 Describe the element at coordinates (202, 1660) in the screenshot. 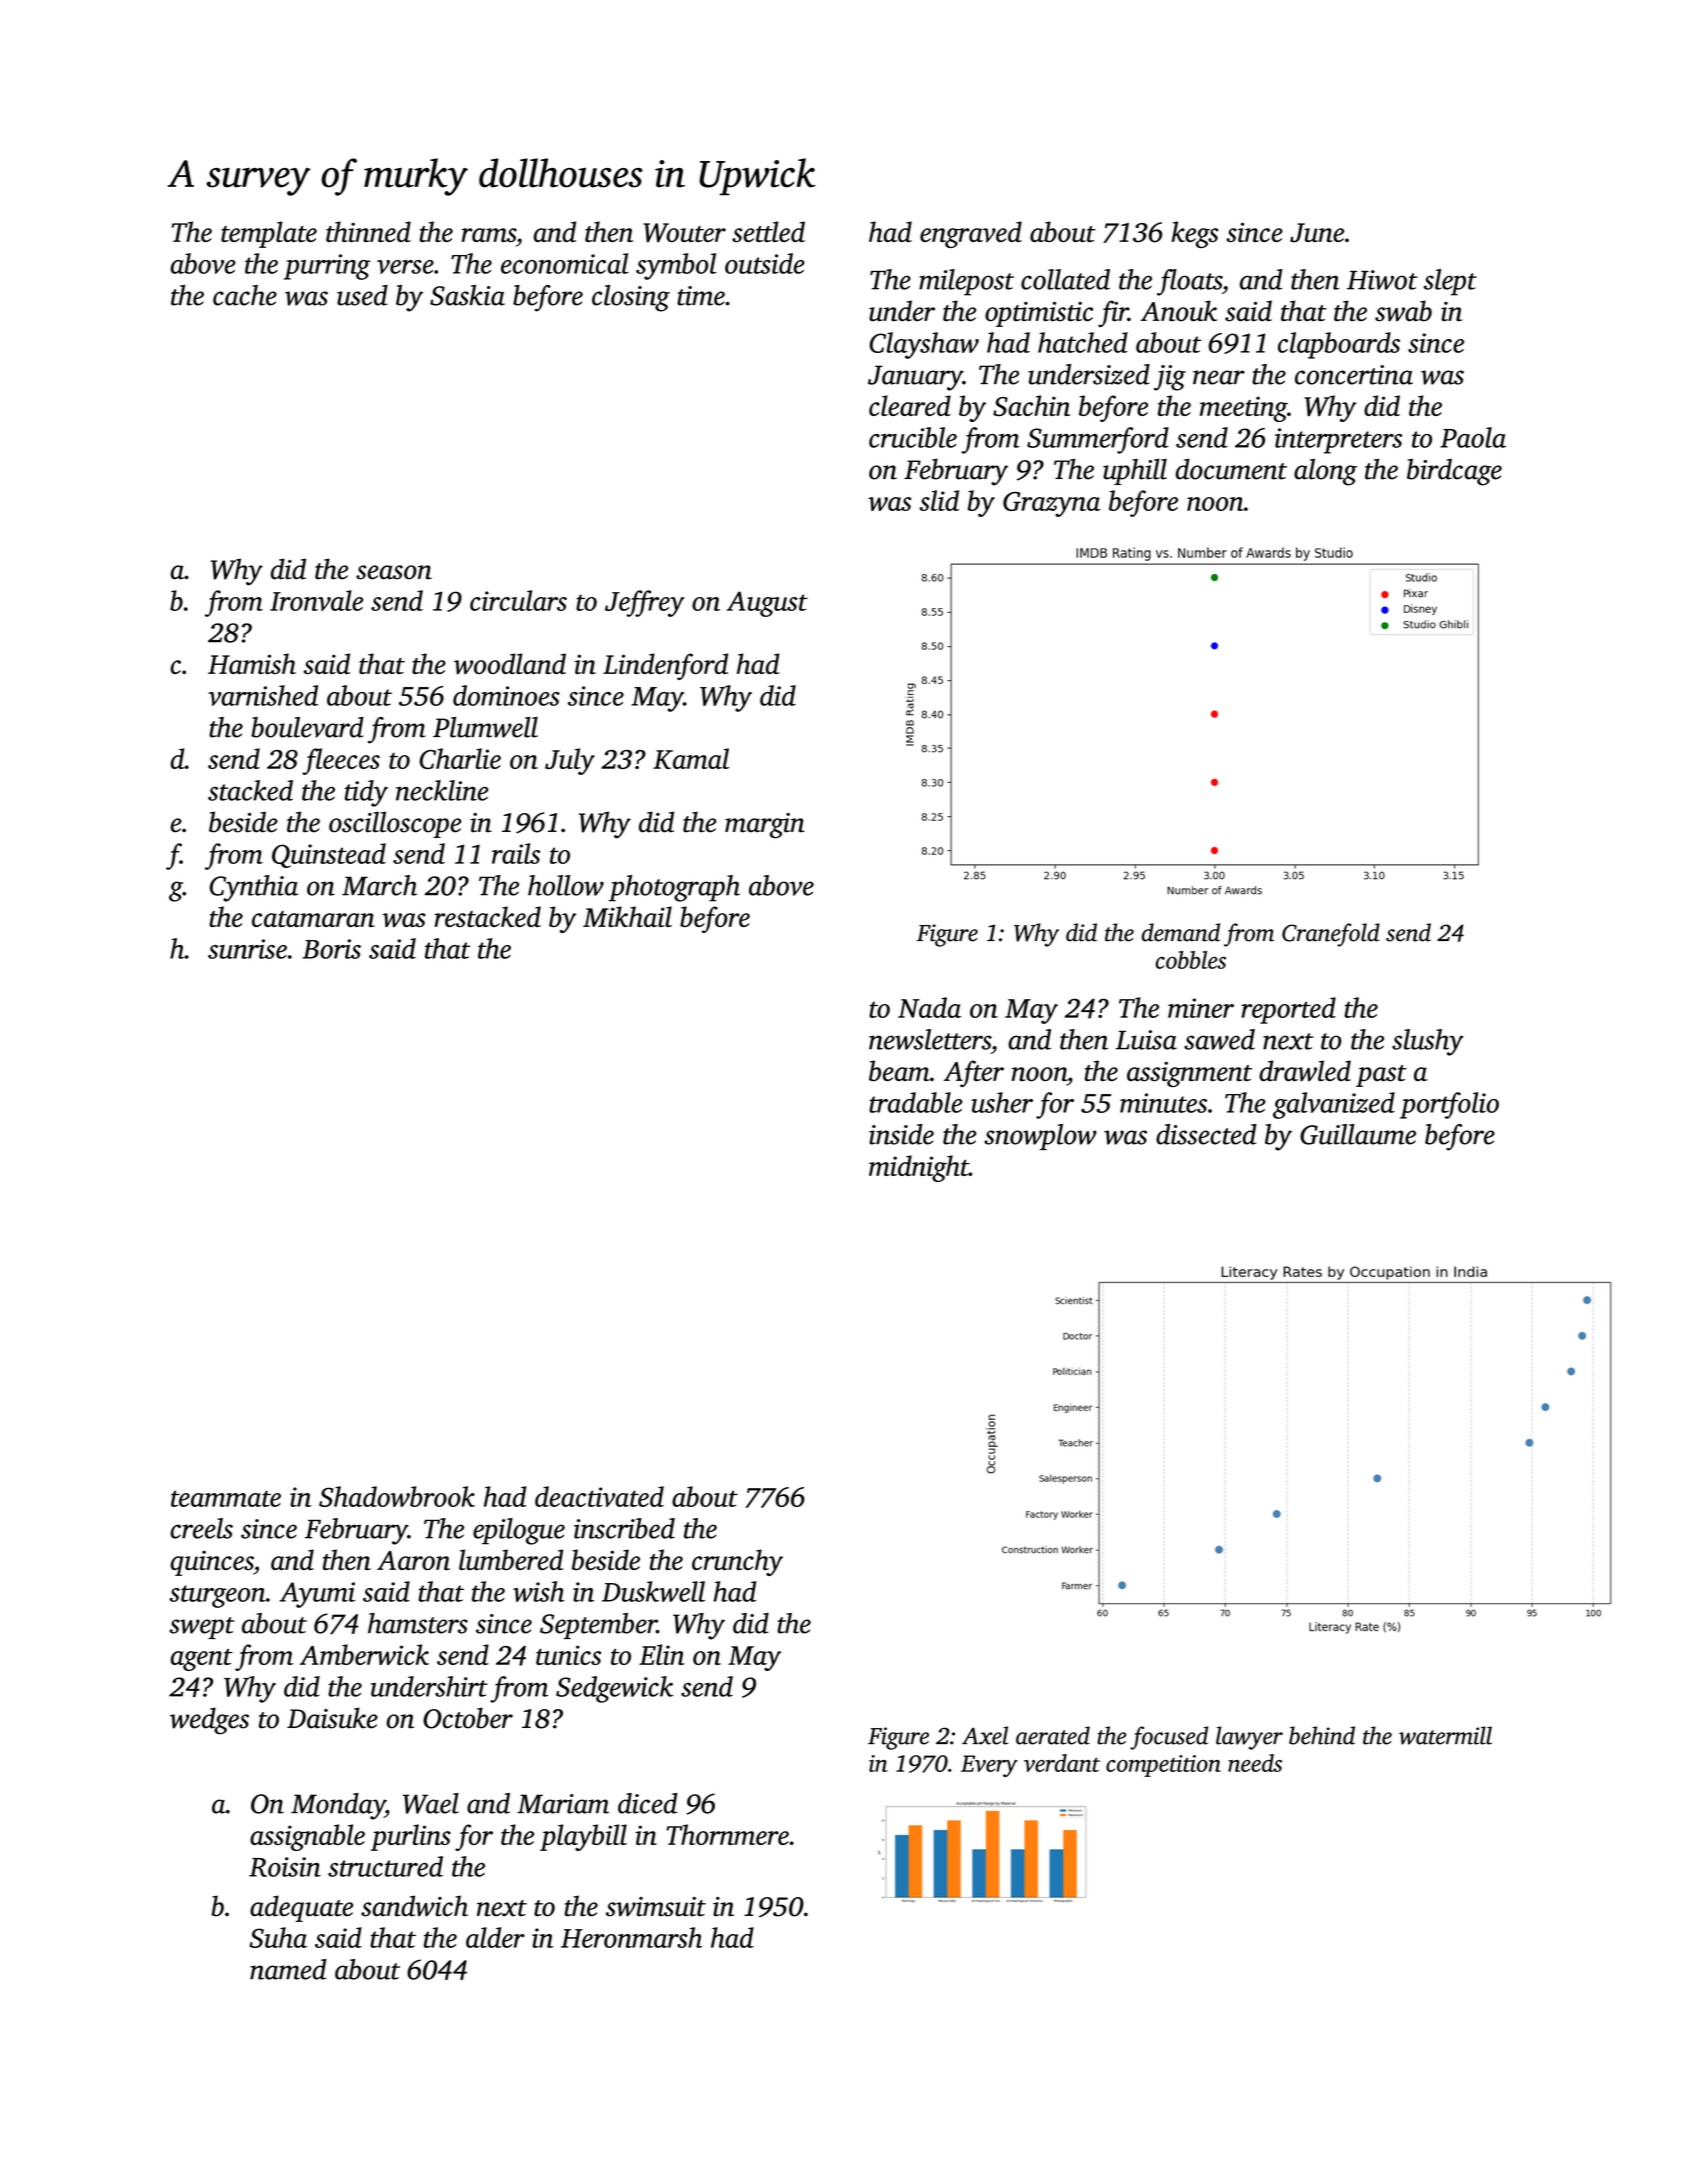

I see `agent` at that location.
